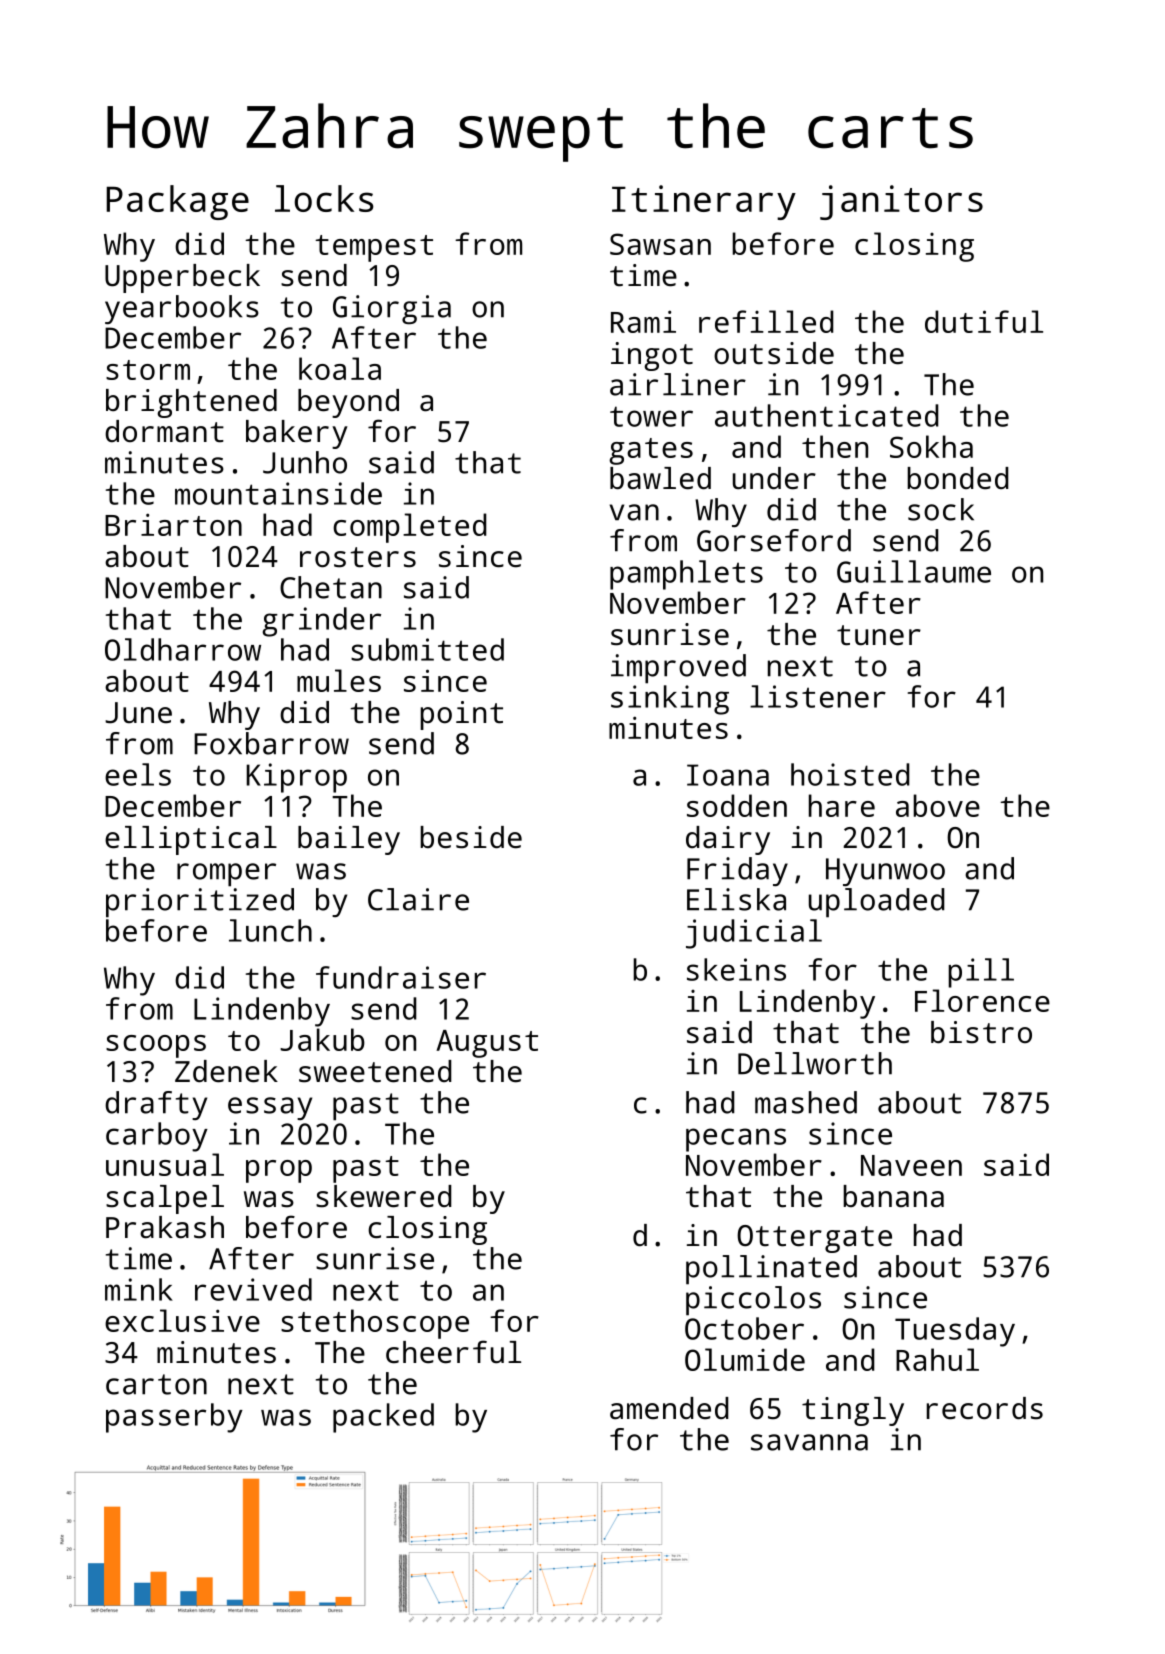 The width and height of the page is (1165, 1654). Describe the element at coordinates (453, 1352) in the page. I see `cheerful` at that location.
